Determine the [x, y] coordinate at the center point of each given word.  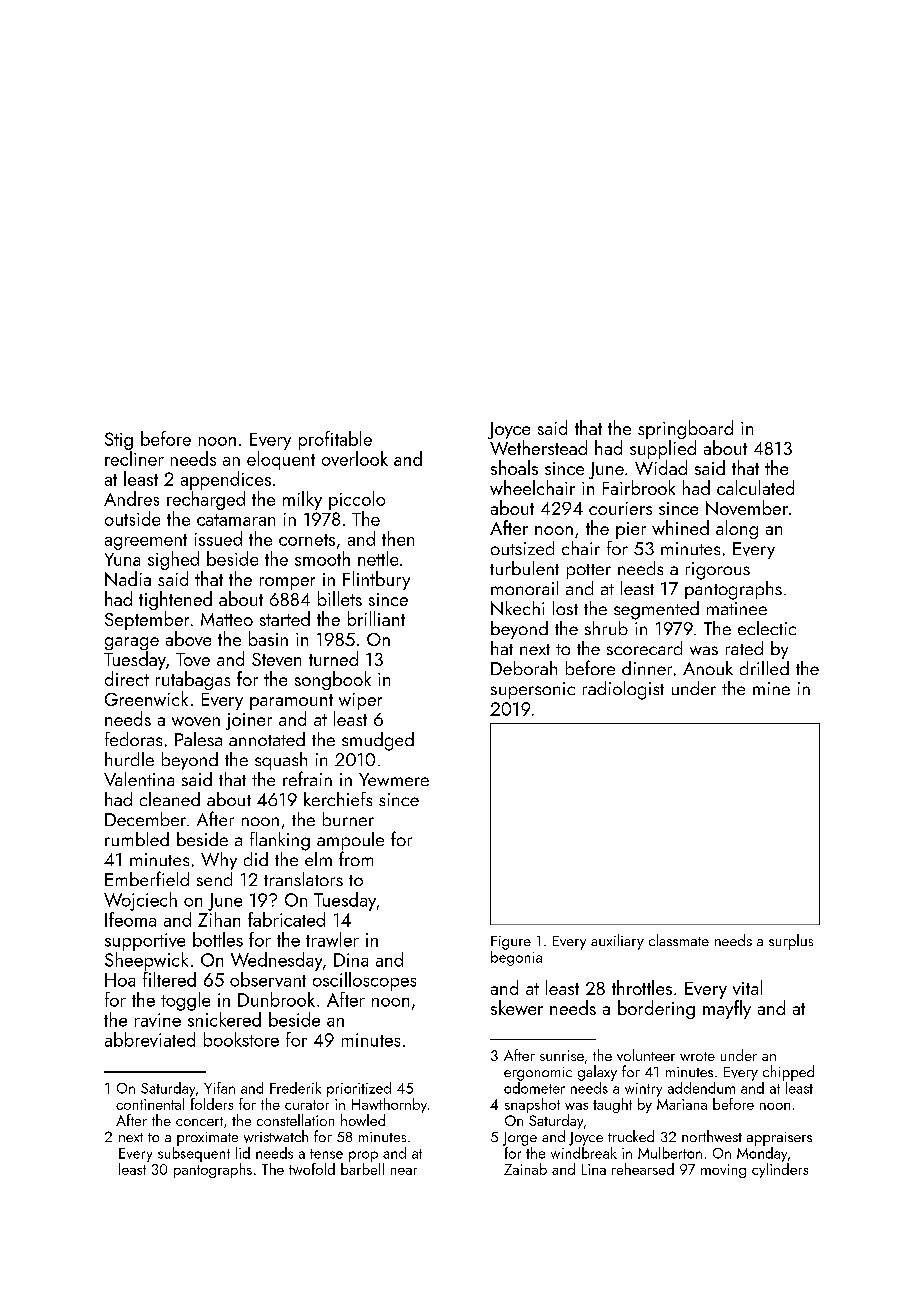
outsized [522, 548]
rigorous [718, 571]
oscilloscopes [364, 981]
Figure [511, 943]
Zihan [219, 919]
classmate [679, 940]
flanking [280, 841]
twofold [312, 1169]
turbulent [524, 568]
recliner [134, 458]
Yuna [122, 559]
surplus [791, 942]
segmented [656, 610]
